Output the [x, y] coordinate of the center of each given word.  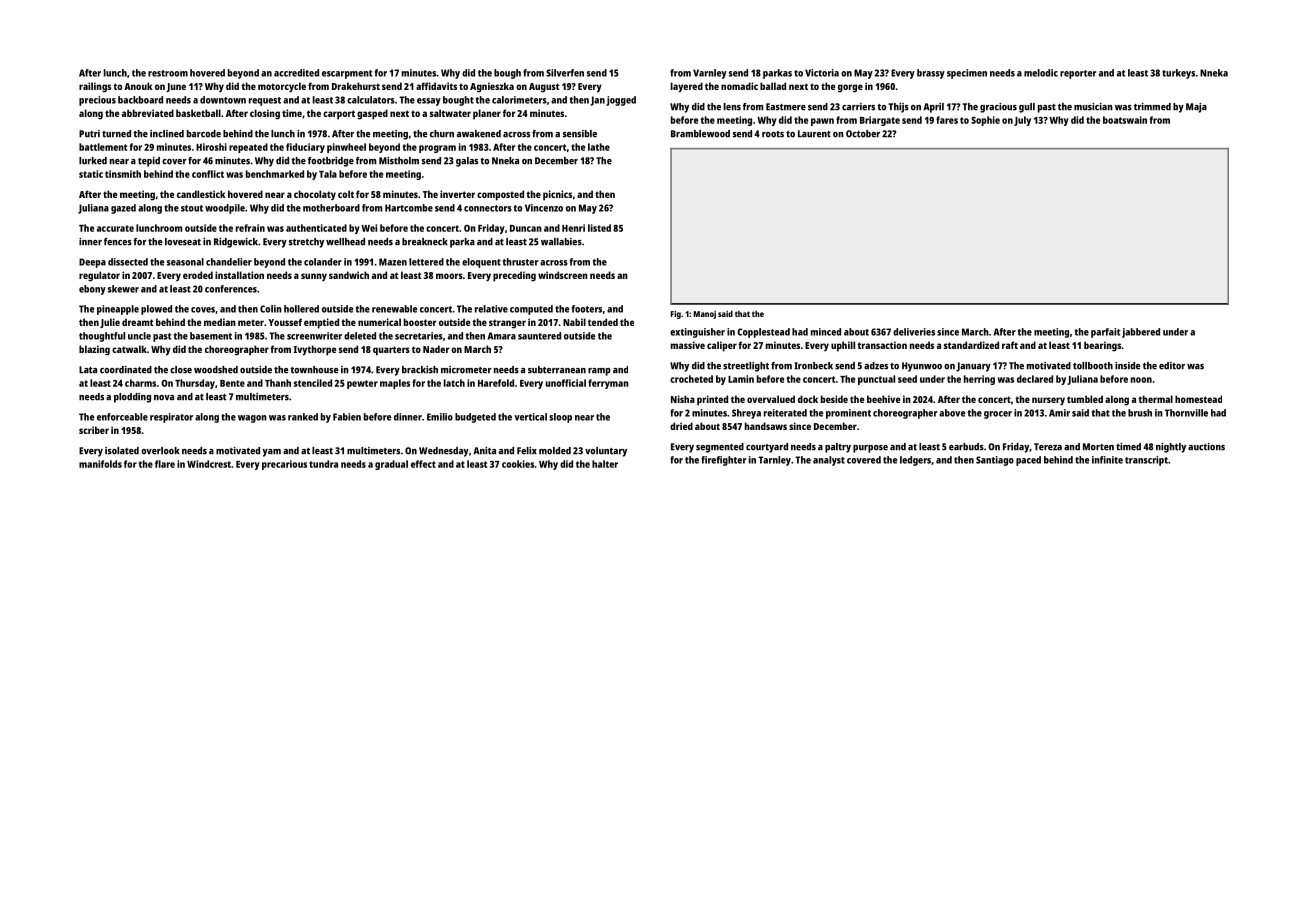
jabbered [1141, 333]
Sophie [985, 121]
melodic [1041, 73]
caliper [722, 346]
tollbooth [1093, 366]
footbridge [331, 162]
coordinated [126, 370]
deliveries [914, 332]
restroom [168, 73]
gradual [391, 465]
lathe [599, 147]
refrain [250, 228]
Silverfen [565, 73]
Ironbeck [813, 366]
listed [599, 228]
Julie [110, 323]
